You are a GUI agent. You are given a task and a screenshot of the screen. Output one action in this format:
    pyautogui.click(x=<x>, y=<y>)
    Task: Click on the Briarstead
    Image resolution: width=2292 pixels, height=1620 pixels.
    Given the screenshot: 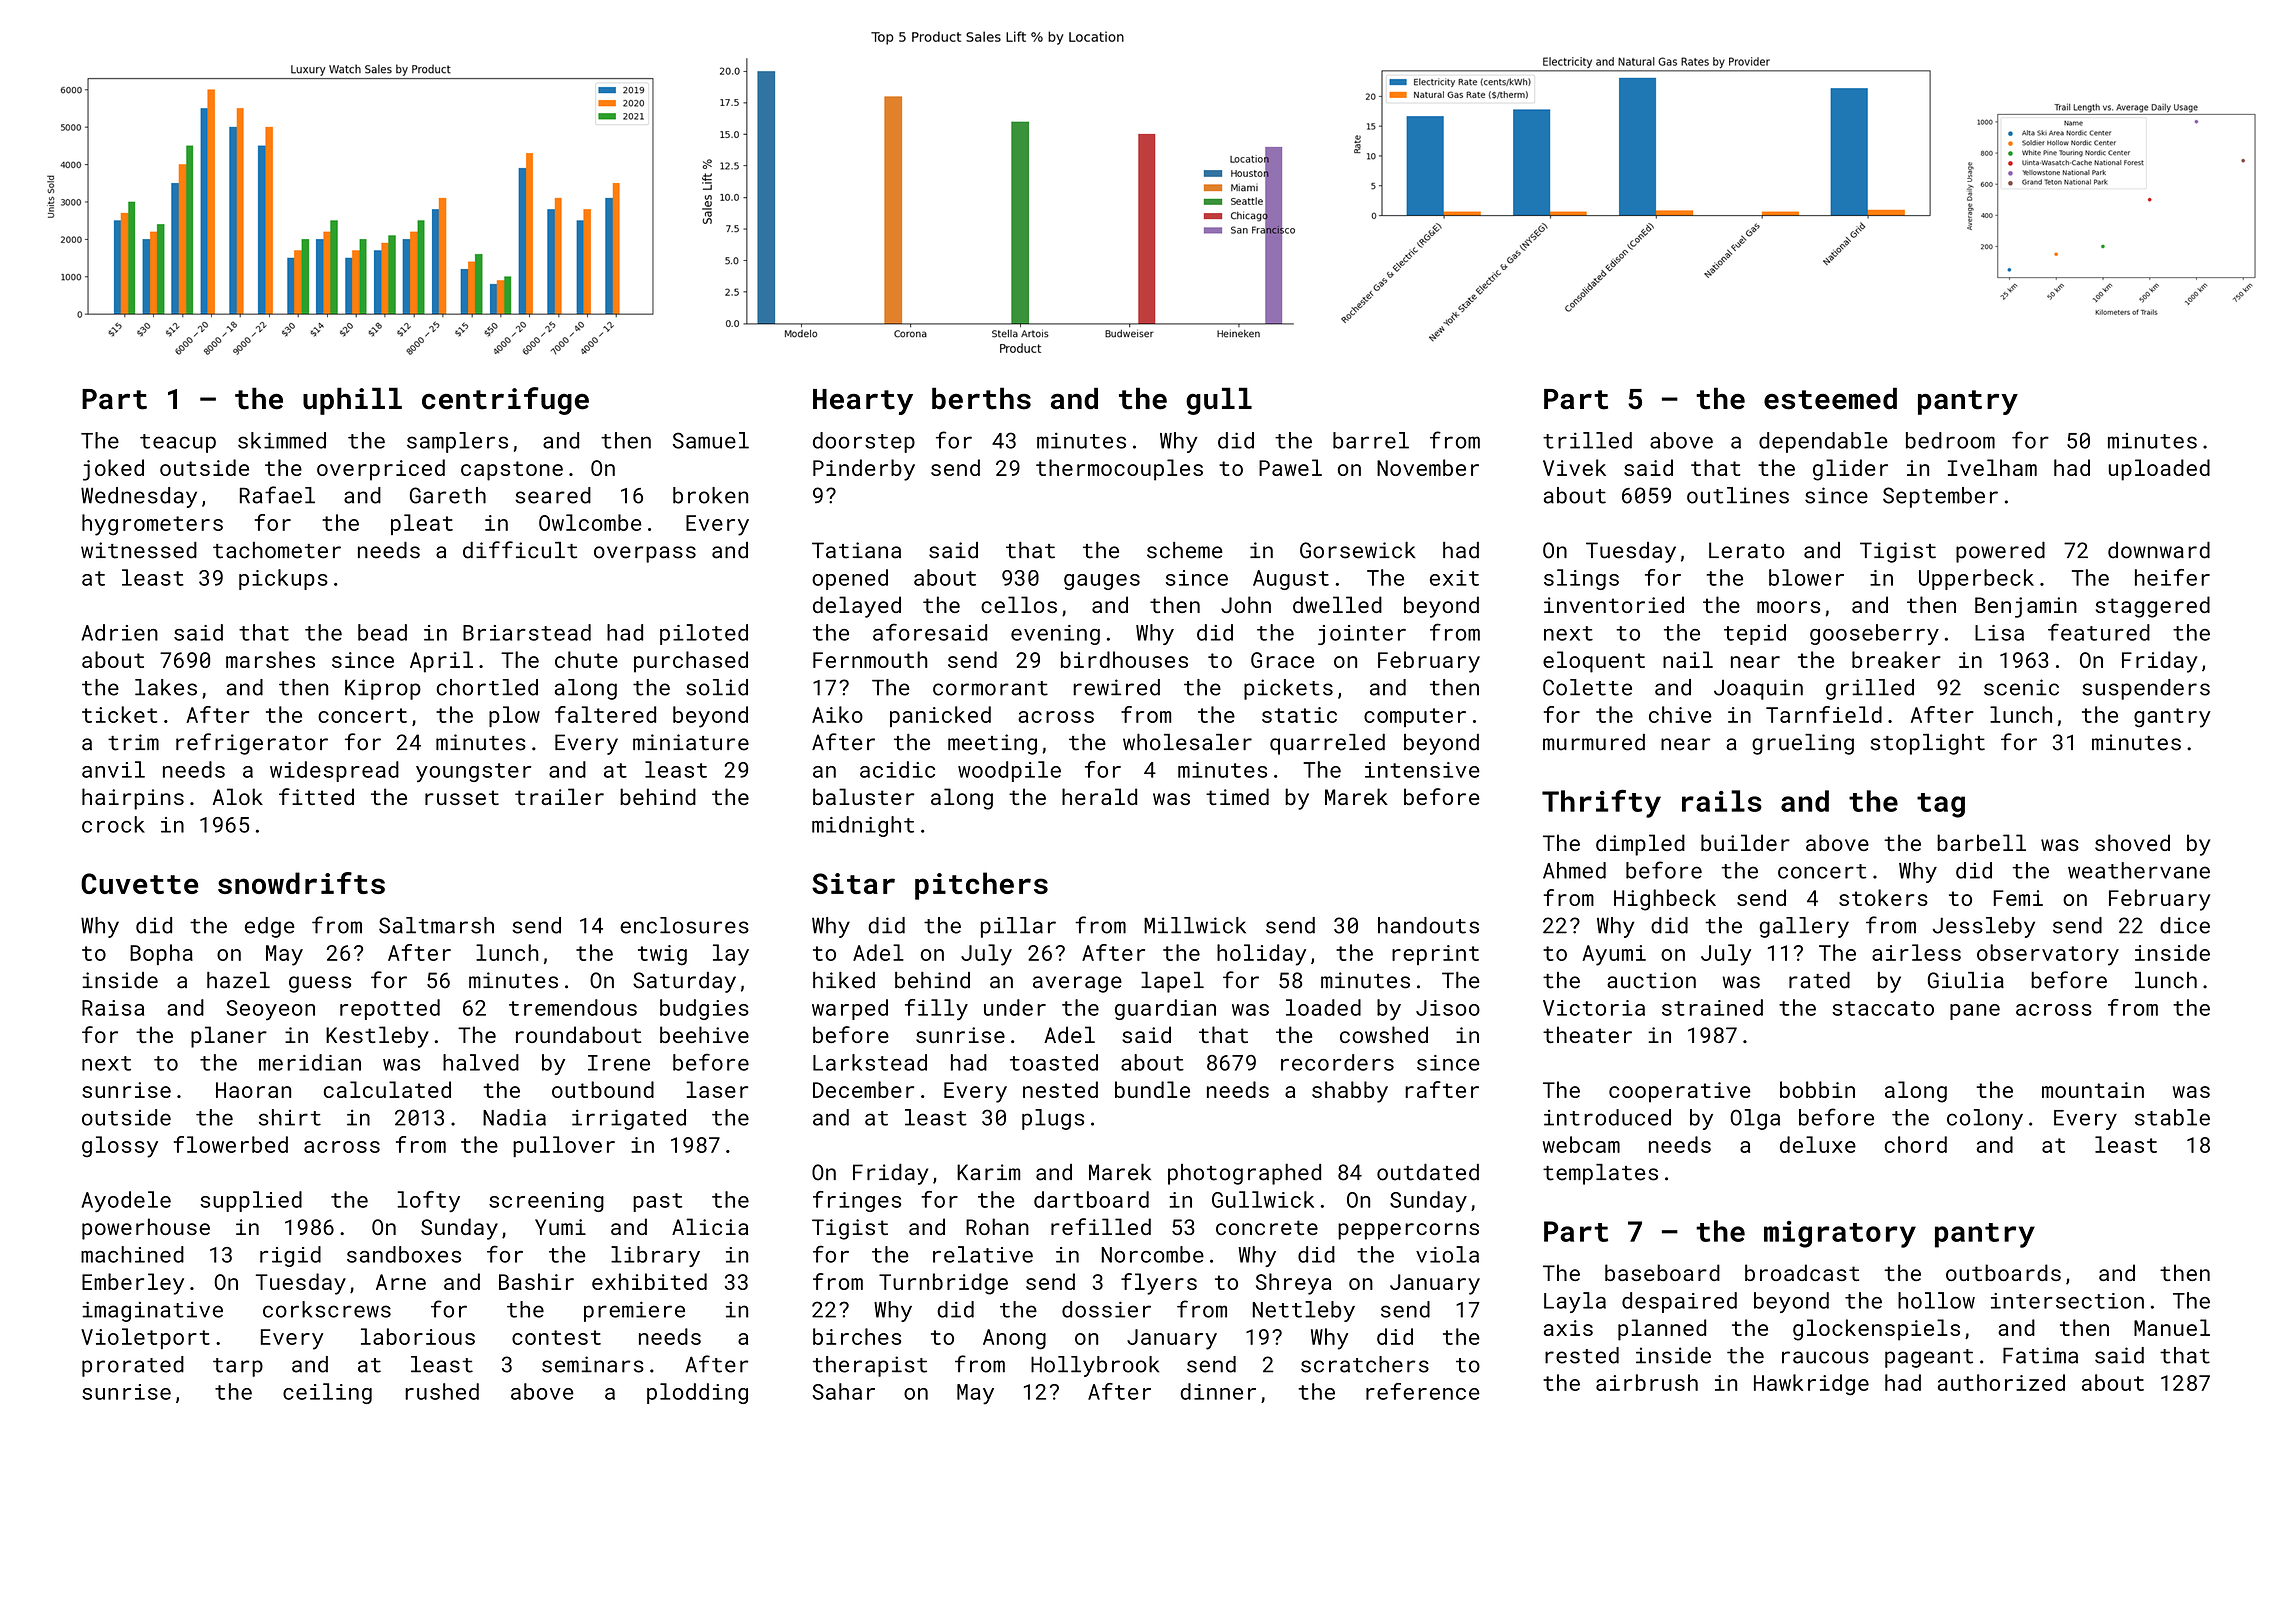 What is the action you would take?
    pyautogui.click(x=527, y=632)
